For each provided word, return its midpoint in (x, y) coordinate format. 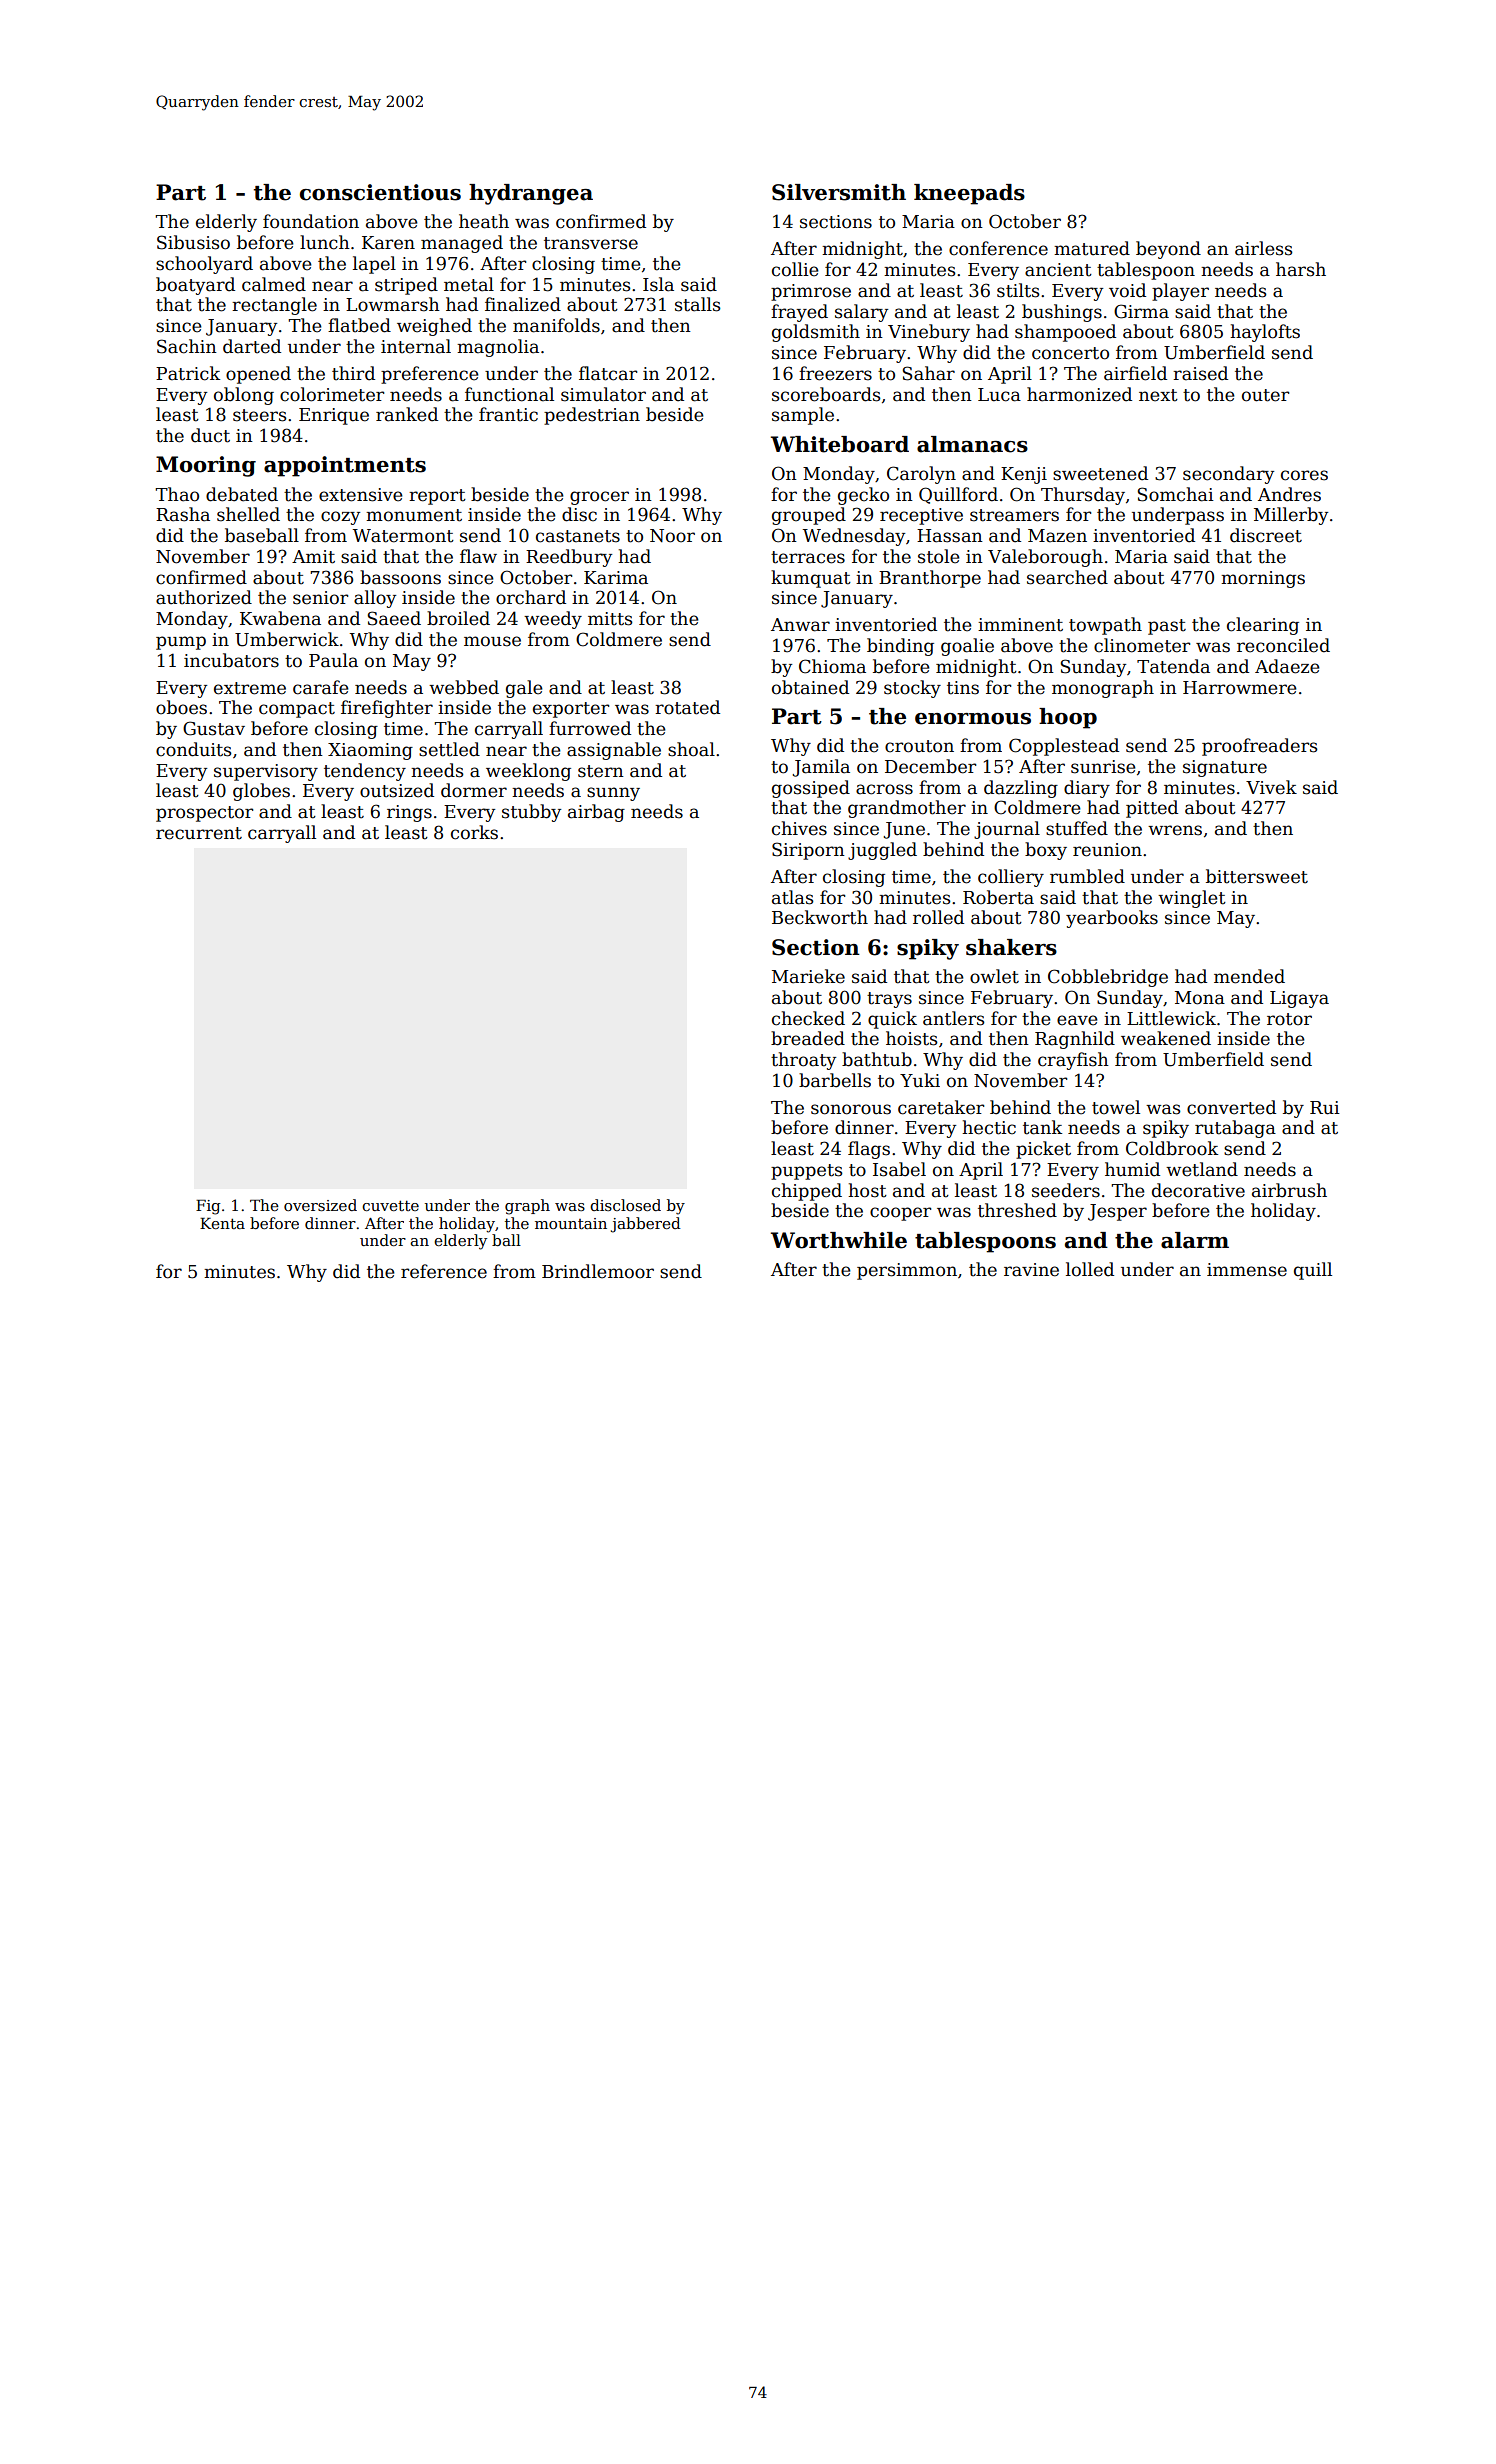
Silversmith (839, 192)
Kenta (222, 1223)
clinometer (1142, 645)
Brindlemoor (598, 1271)
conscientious (380, 192)
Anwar (800, 625)
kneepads (969, 194)
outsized (397, 790)
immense (1247, 1270)
